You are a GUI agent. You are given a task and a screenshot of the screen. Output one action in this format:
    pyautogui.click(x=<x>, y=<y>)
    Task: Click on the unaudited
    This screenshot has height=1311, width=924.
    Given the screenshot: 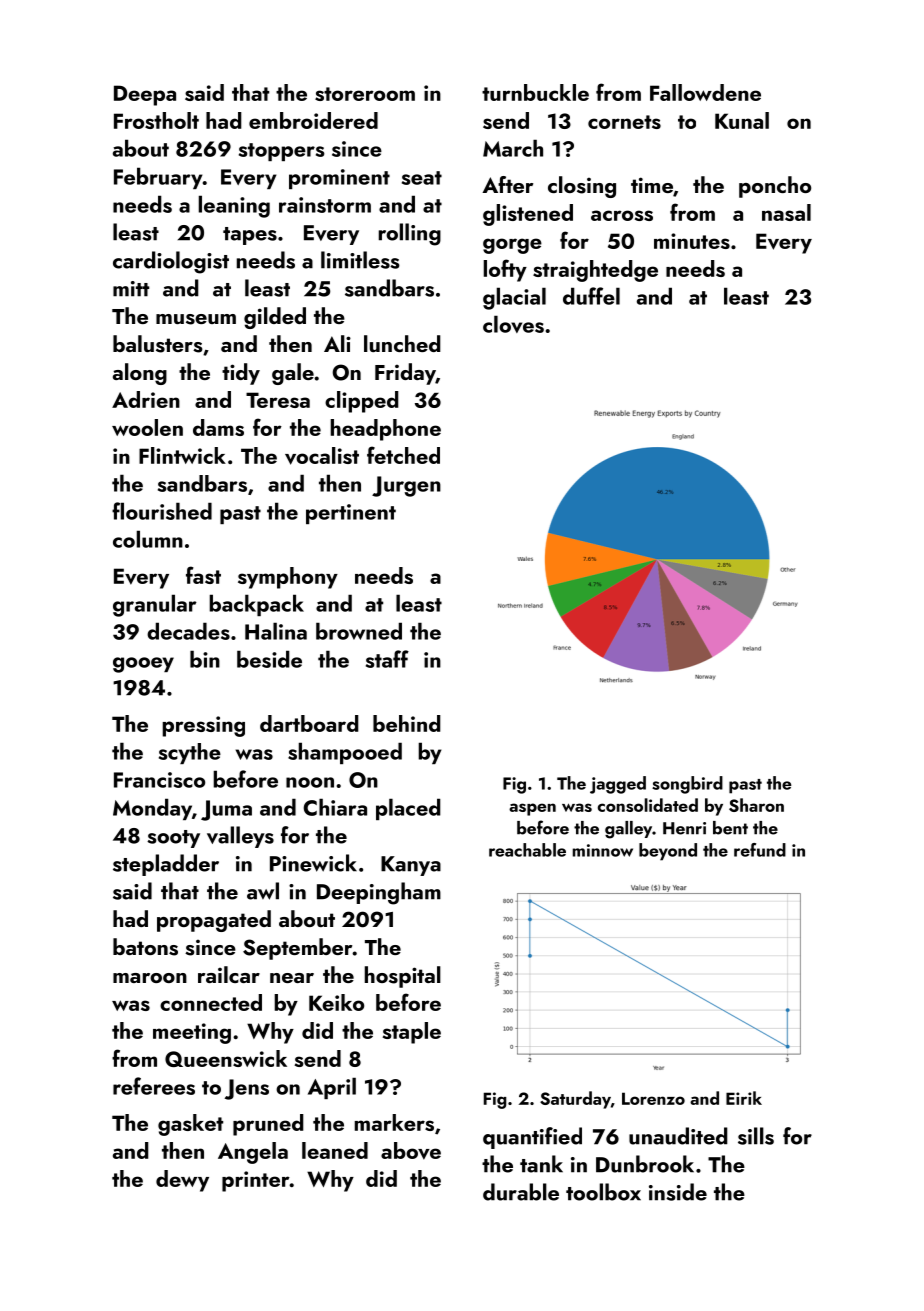 What is the action you would take?
    pyautogui.click(x=678, y=1136)
